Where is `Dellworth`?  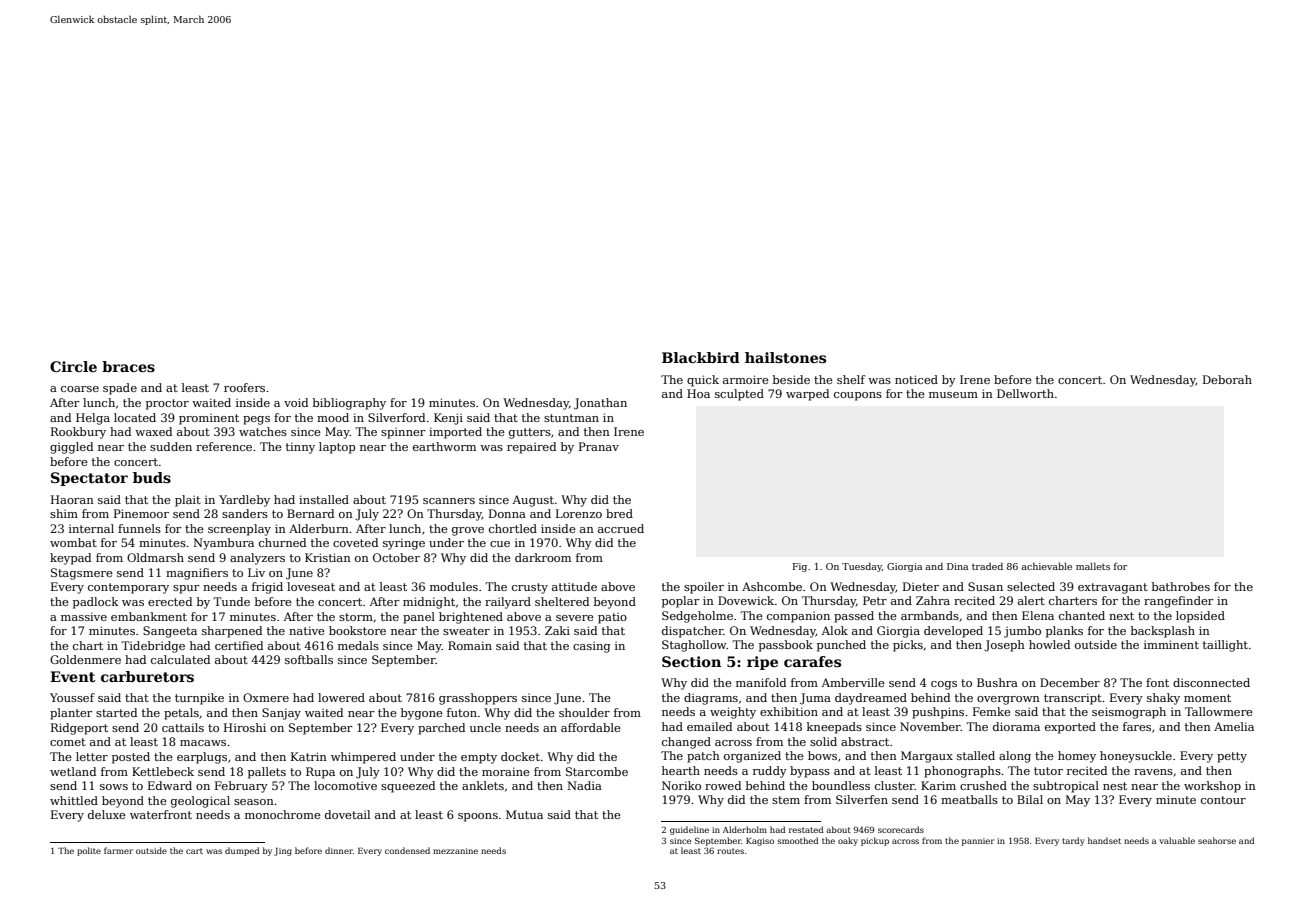 Dellworth is located at coordinates (1025, 393).
